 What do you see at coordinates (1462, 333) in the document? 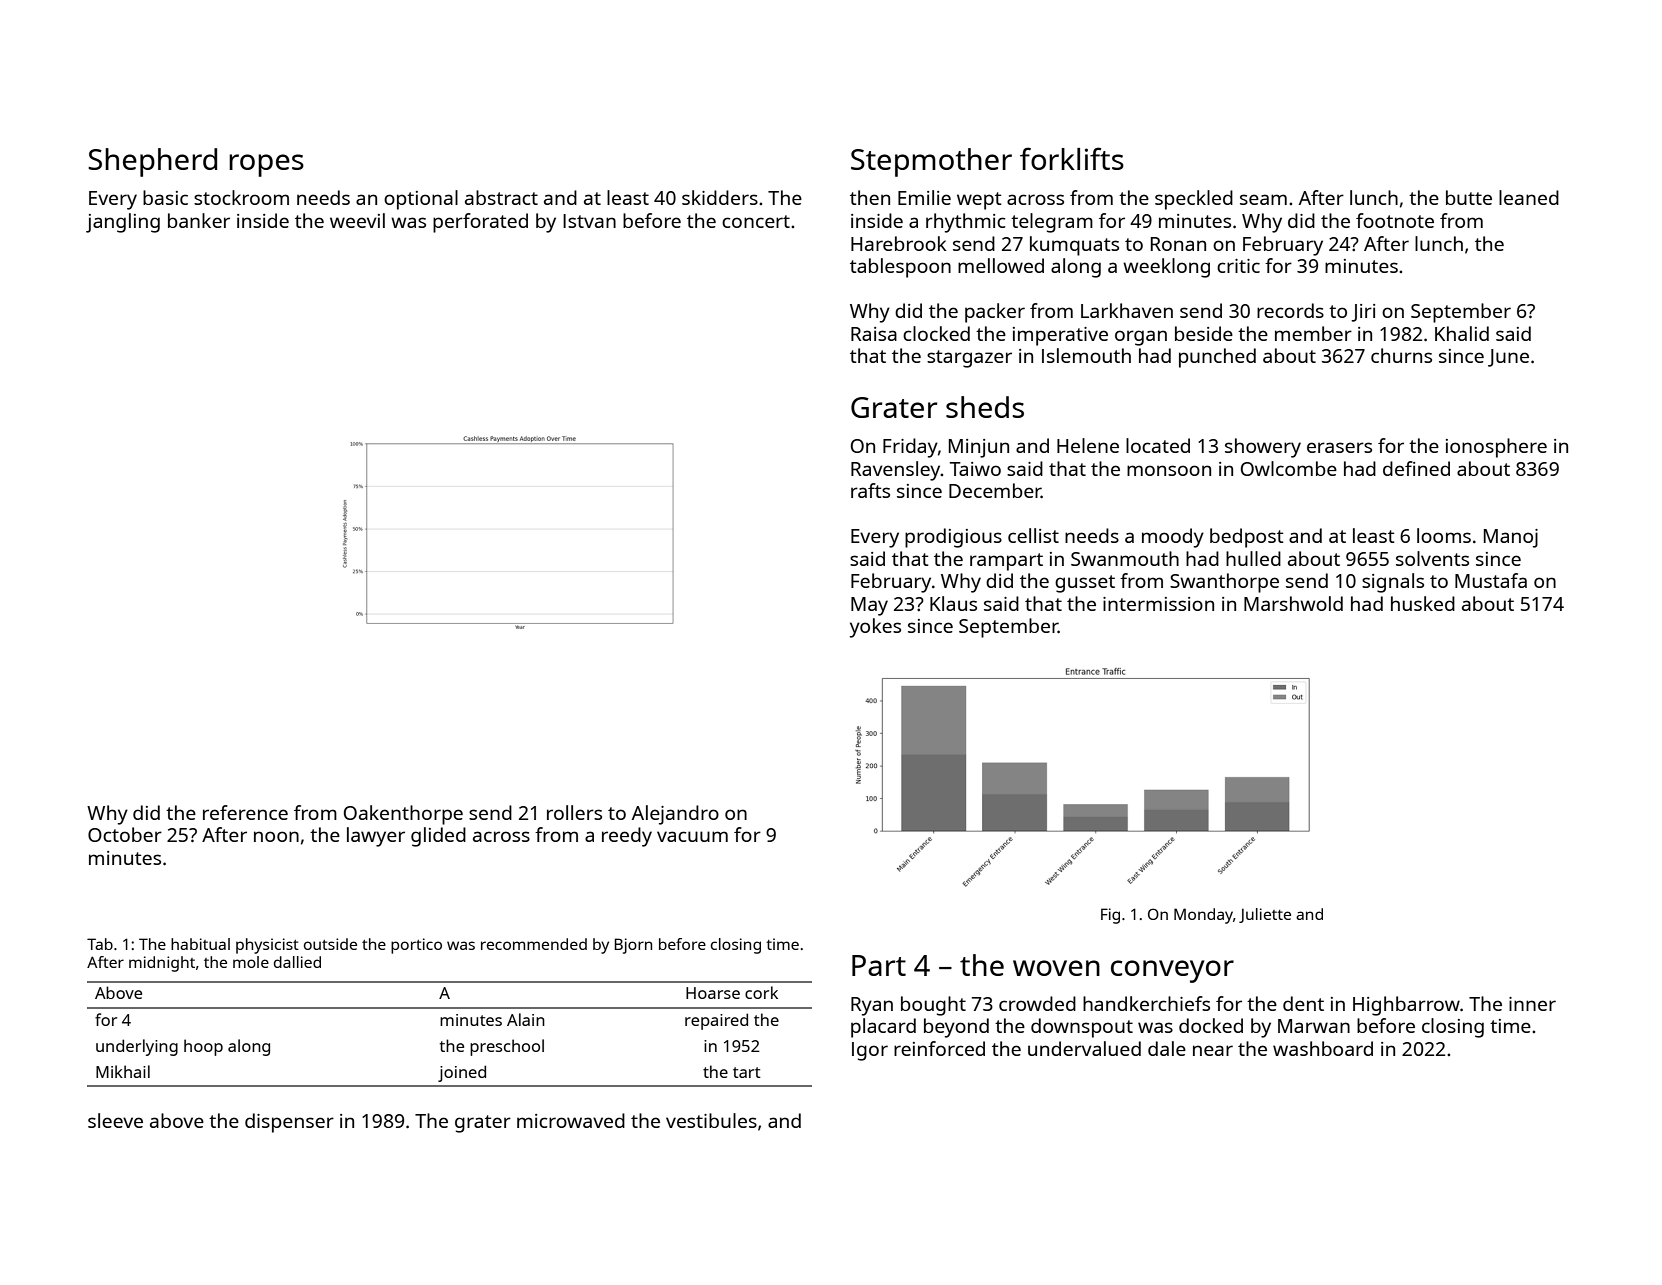
I see `Khalid` at bounding box center [1462, 333].
